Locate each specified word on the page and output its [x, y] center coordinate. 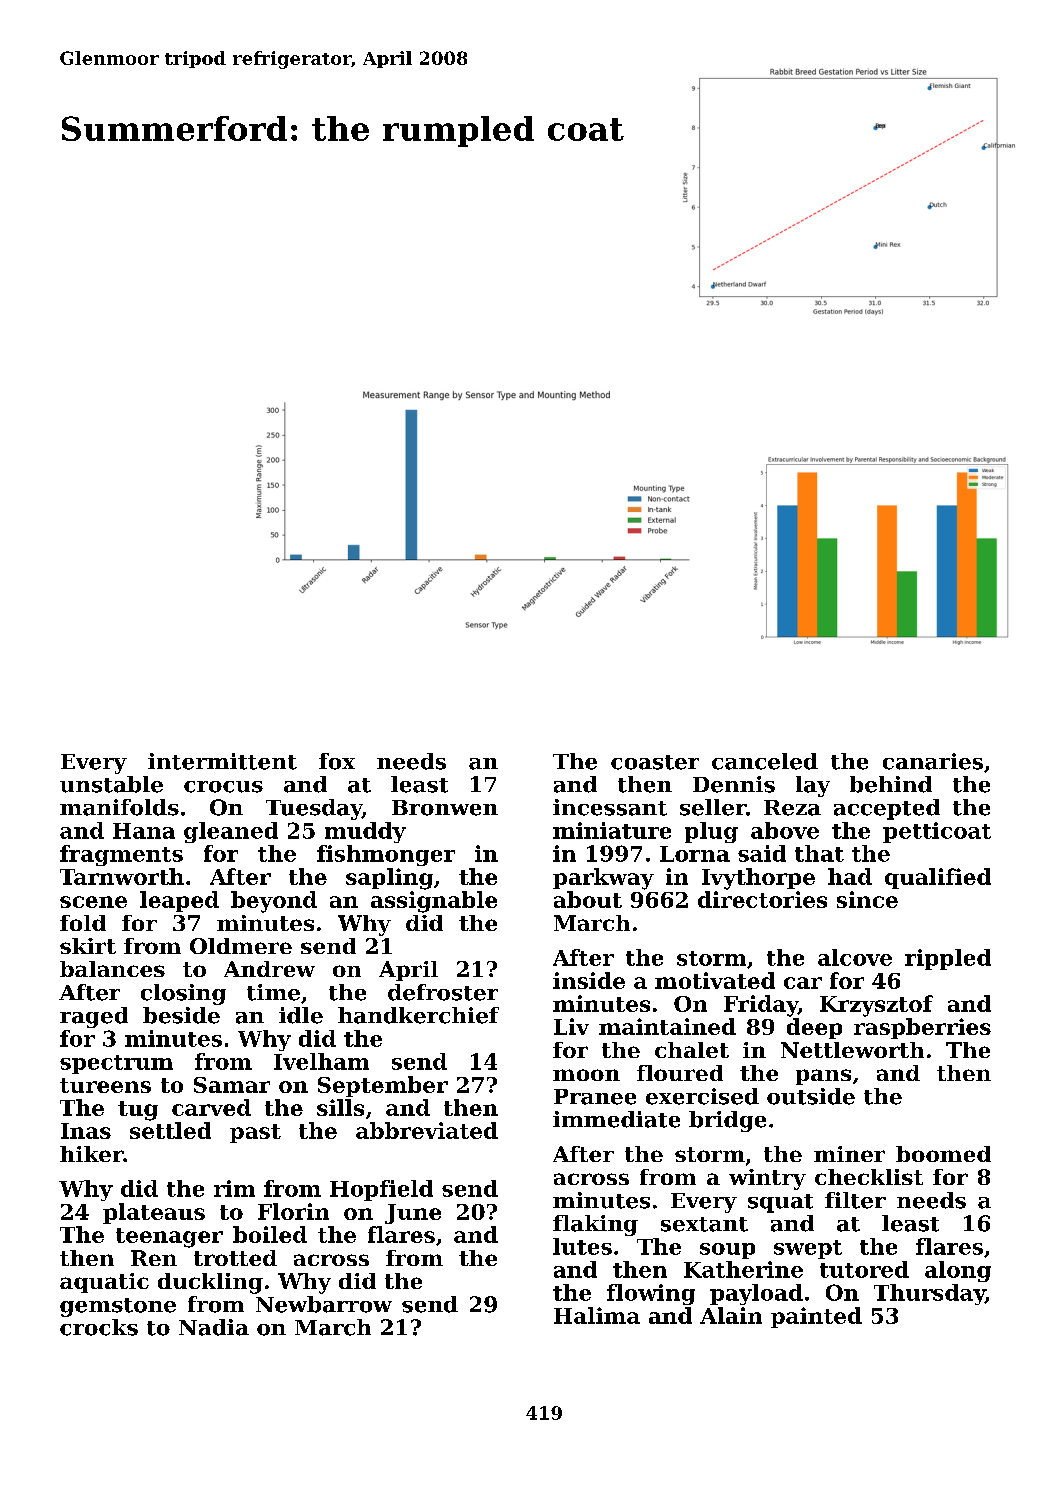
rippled [948, 959]
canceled [765, 761]
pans [823, 1077]
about [588, 899]
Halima [597, 1315]
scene [93, 902]
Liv [571, 1026]
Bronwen [445, 808]
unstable [111, 784]
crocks [99, 1327]
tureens [105, 1085]
